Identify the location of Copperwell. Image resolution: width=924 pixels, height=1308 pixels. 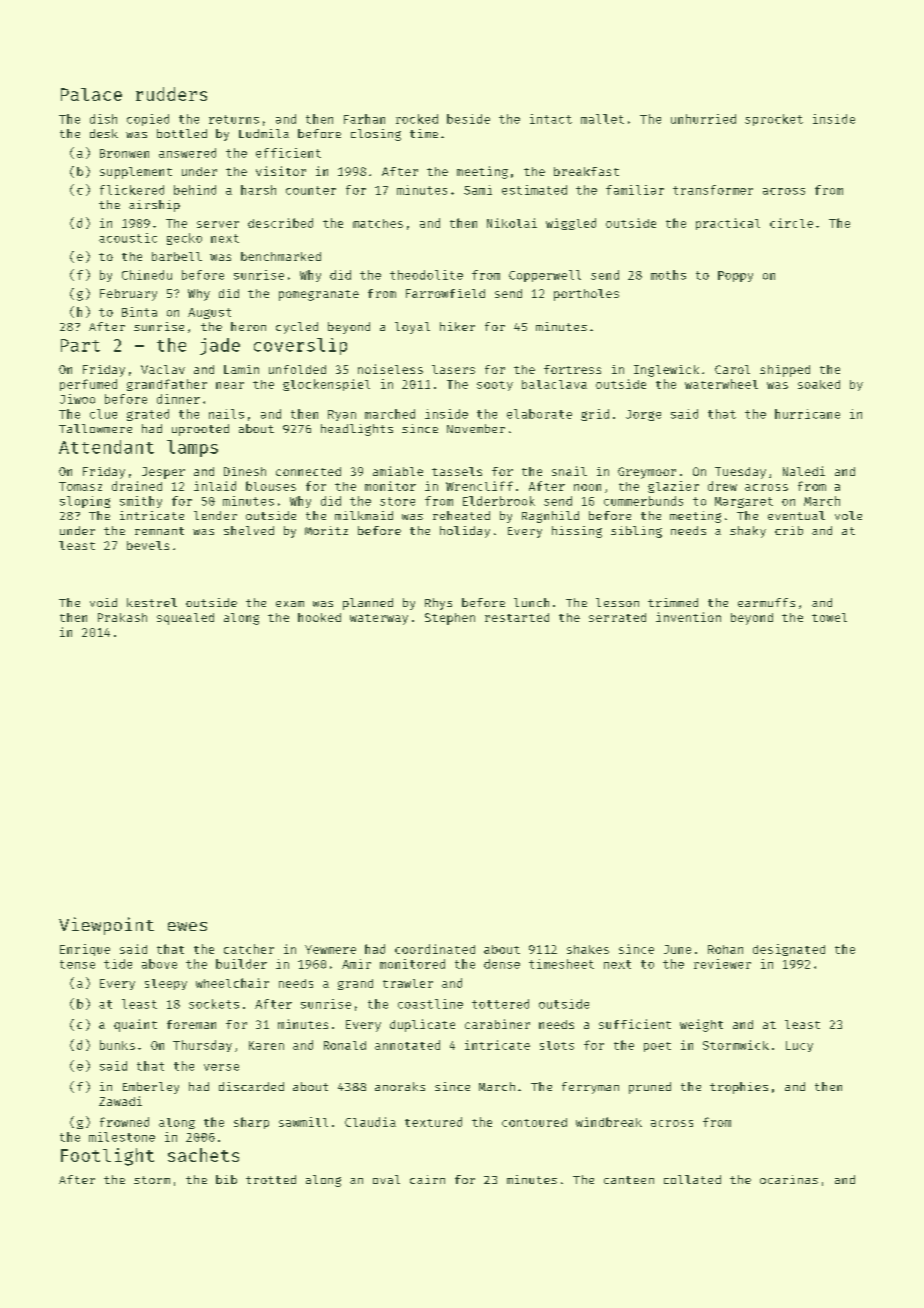
(545, 276).
